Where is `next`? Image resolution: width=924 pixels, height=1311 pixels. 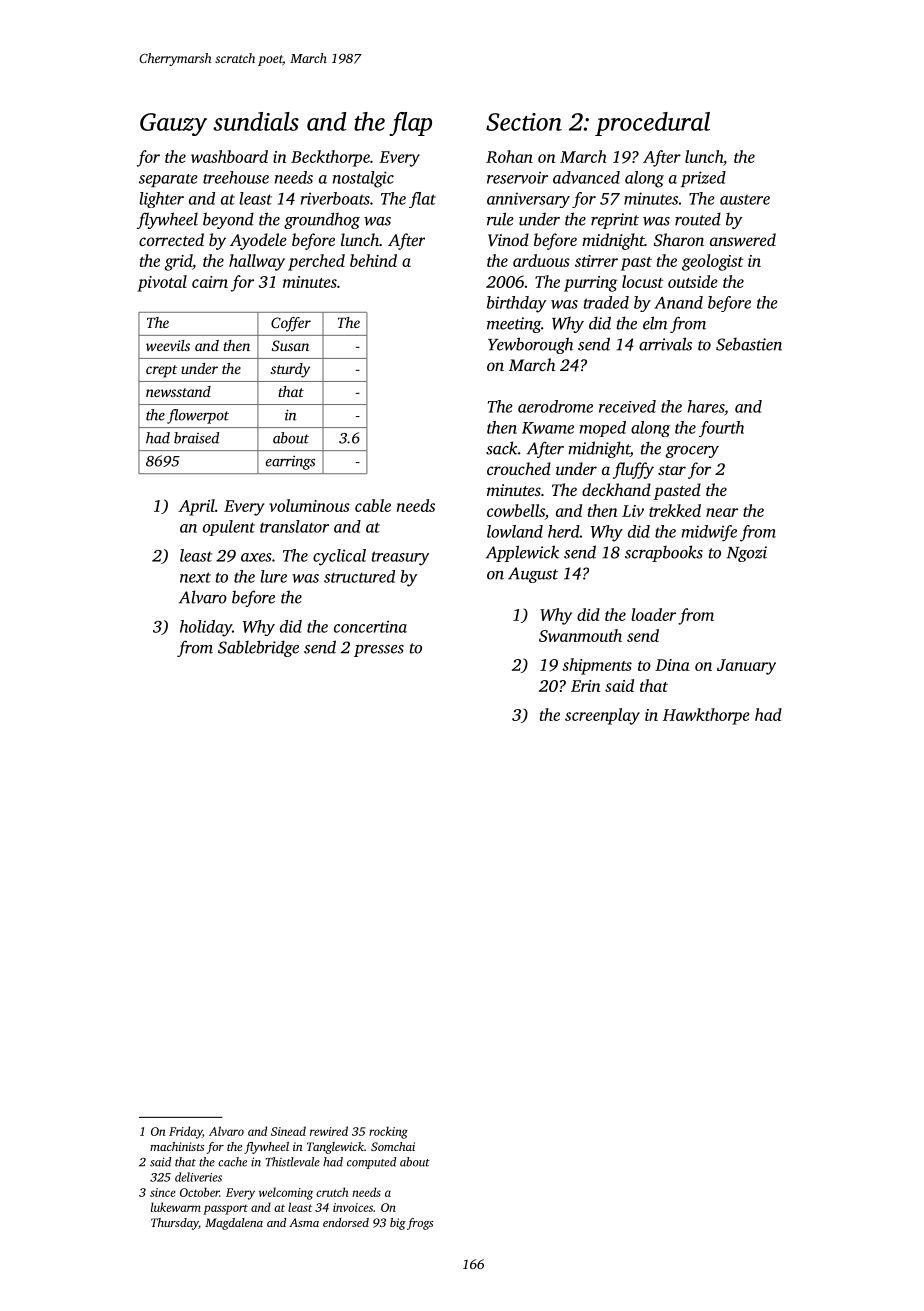 next is located at coordinates (195, 577).
